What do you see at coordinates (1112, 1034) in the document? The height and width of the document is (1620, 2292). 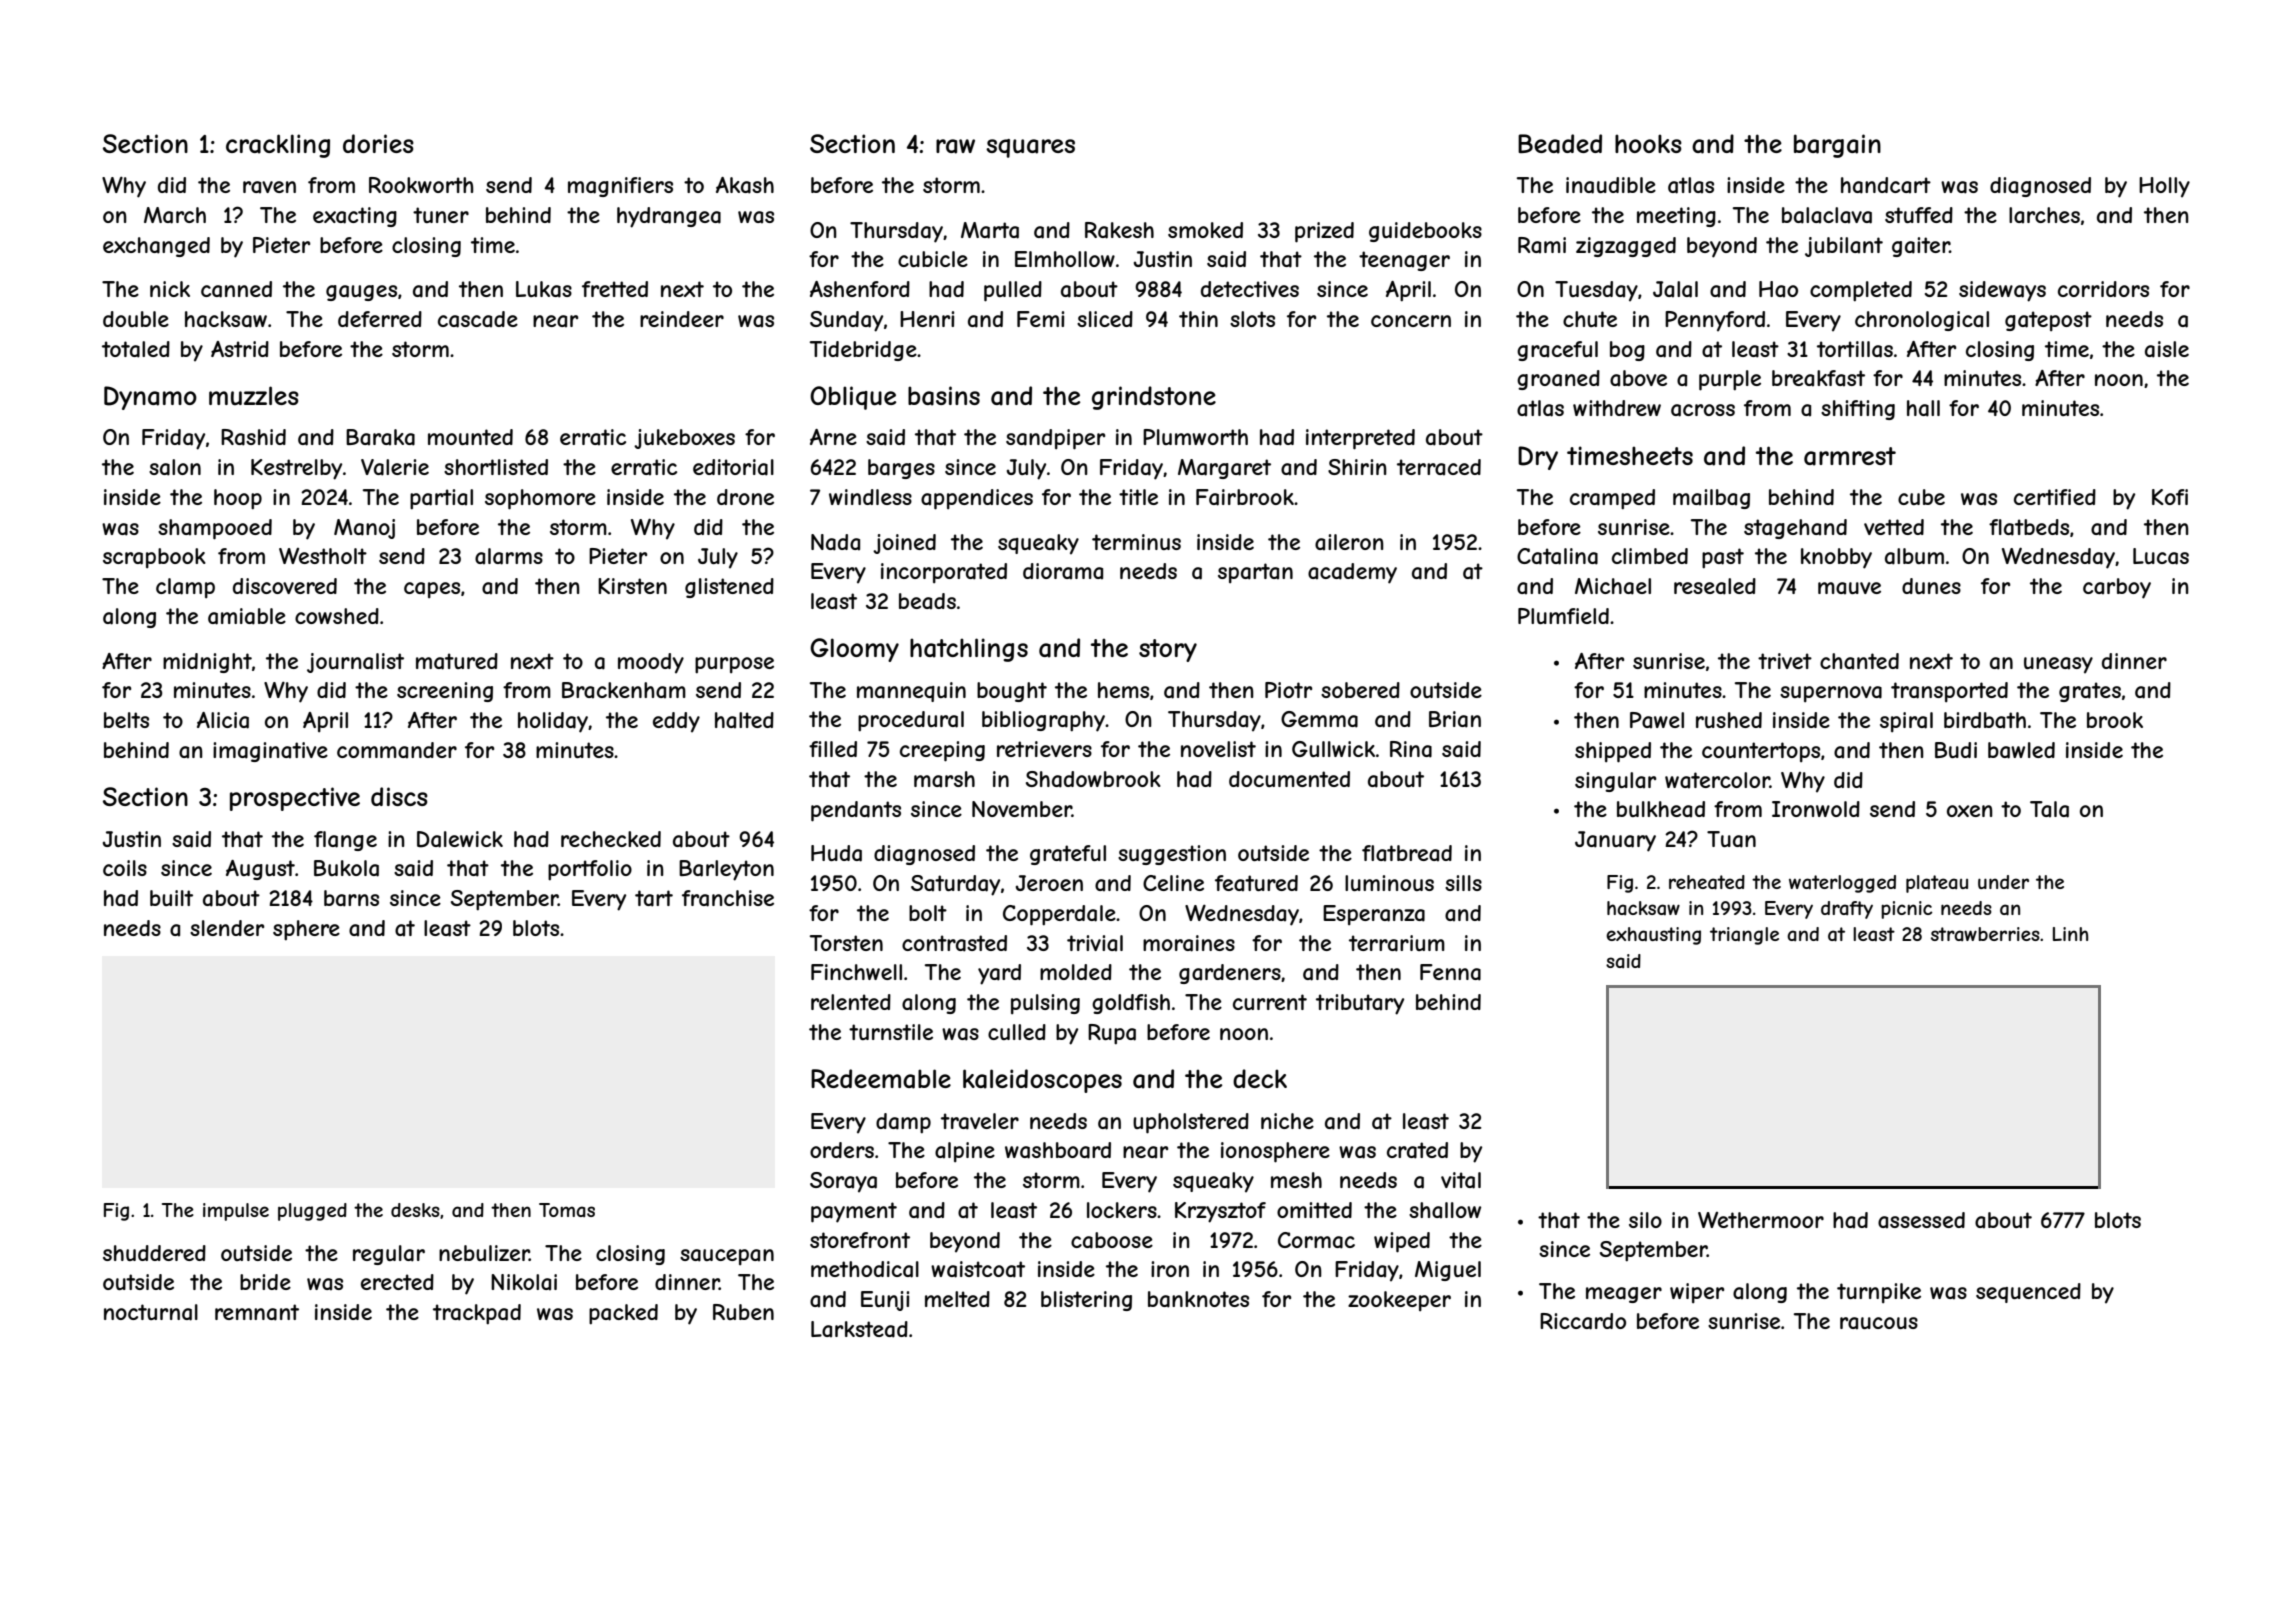 I see `Rupa` at bounding box center [1112, 1034].
